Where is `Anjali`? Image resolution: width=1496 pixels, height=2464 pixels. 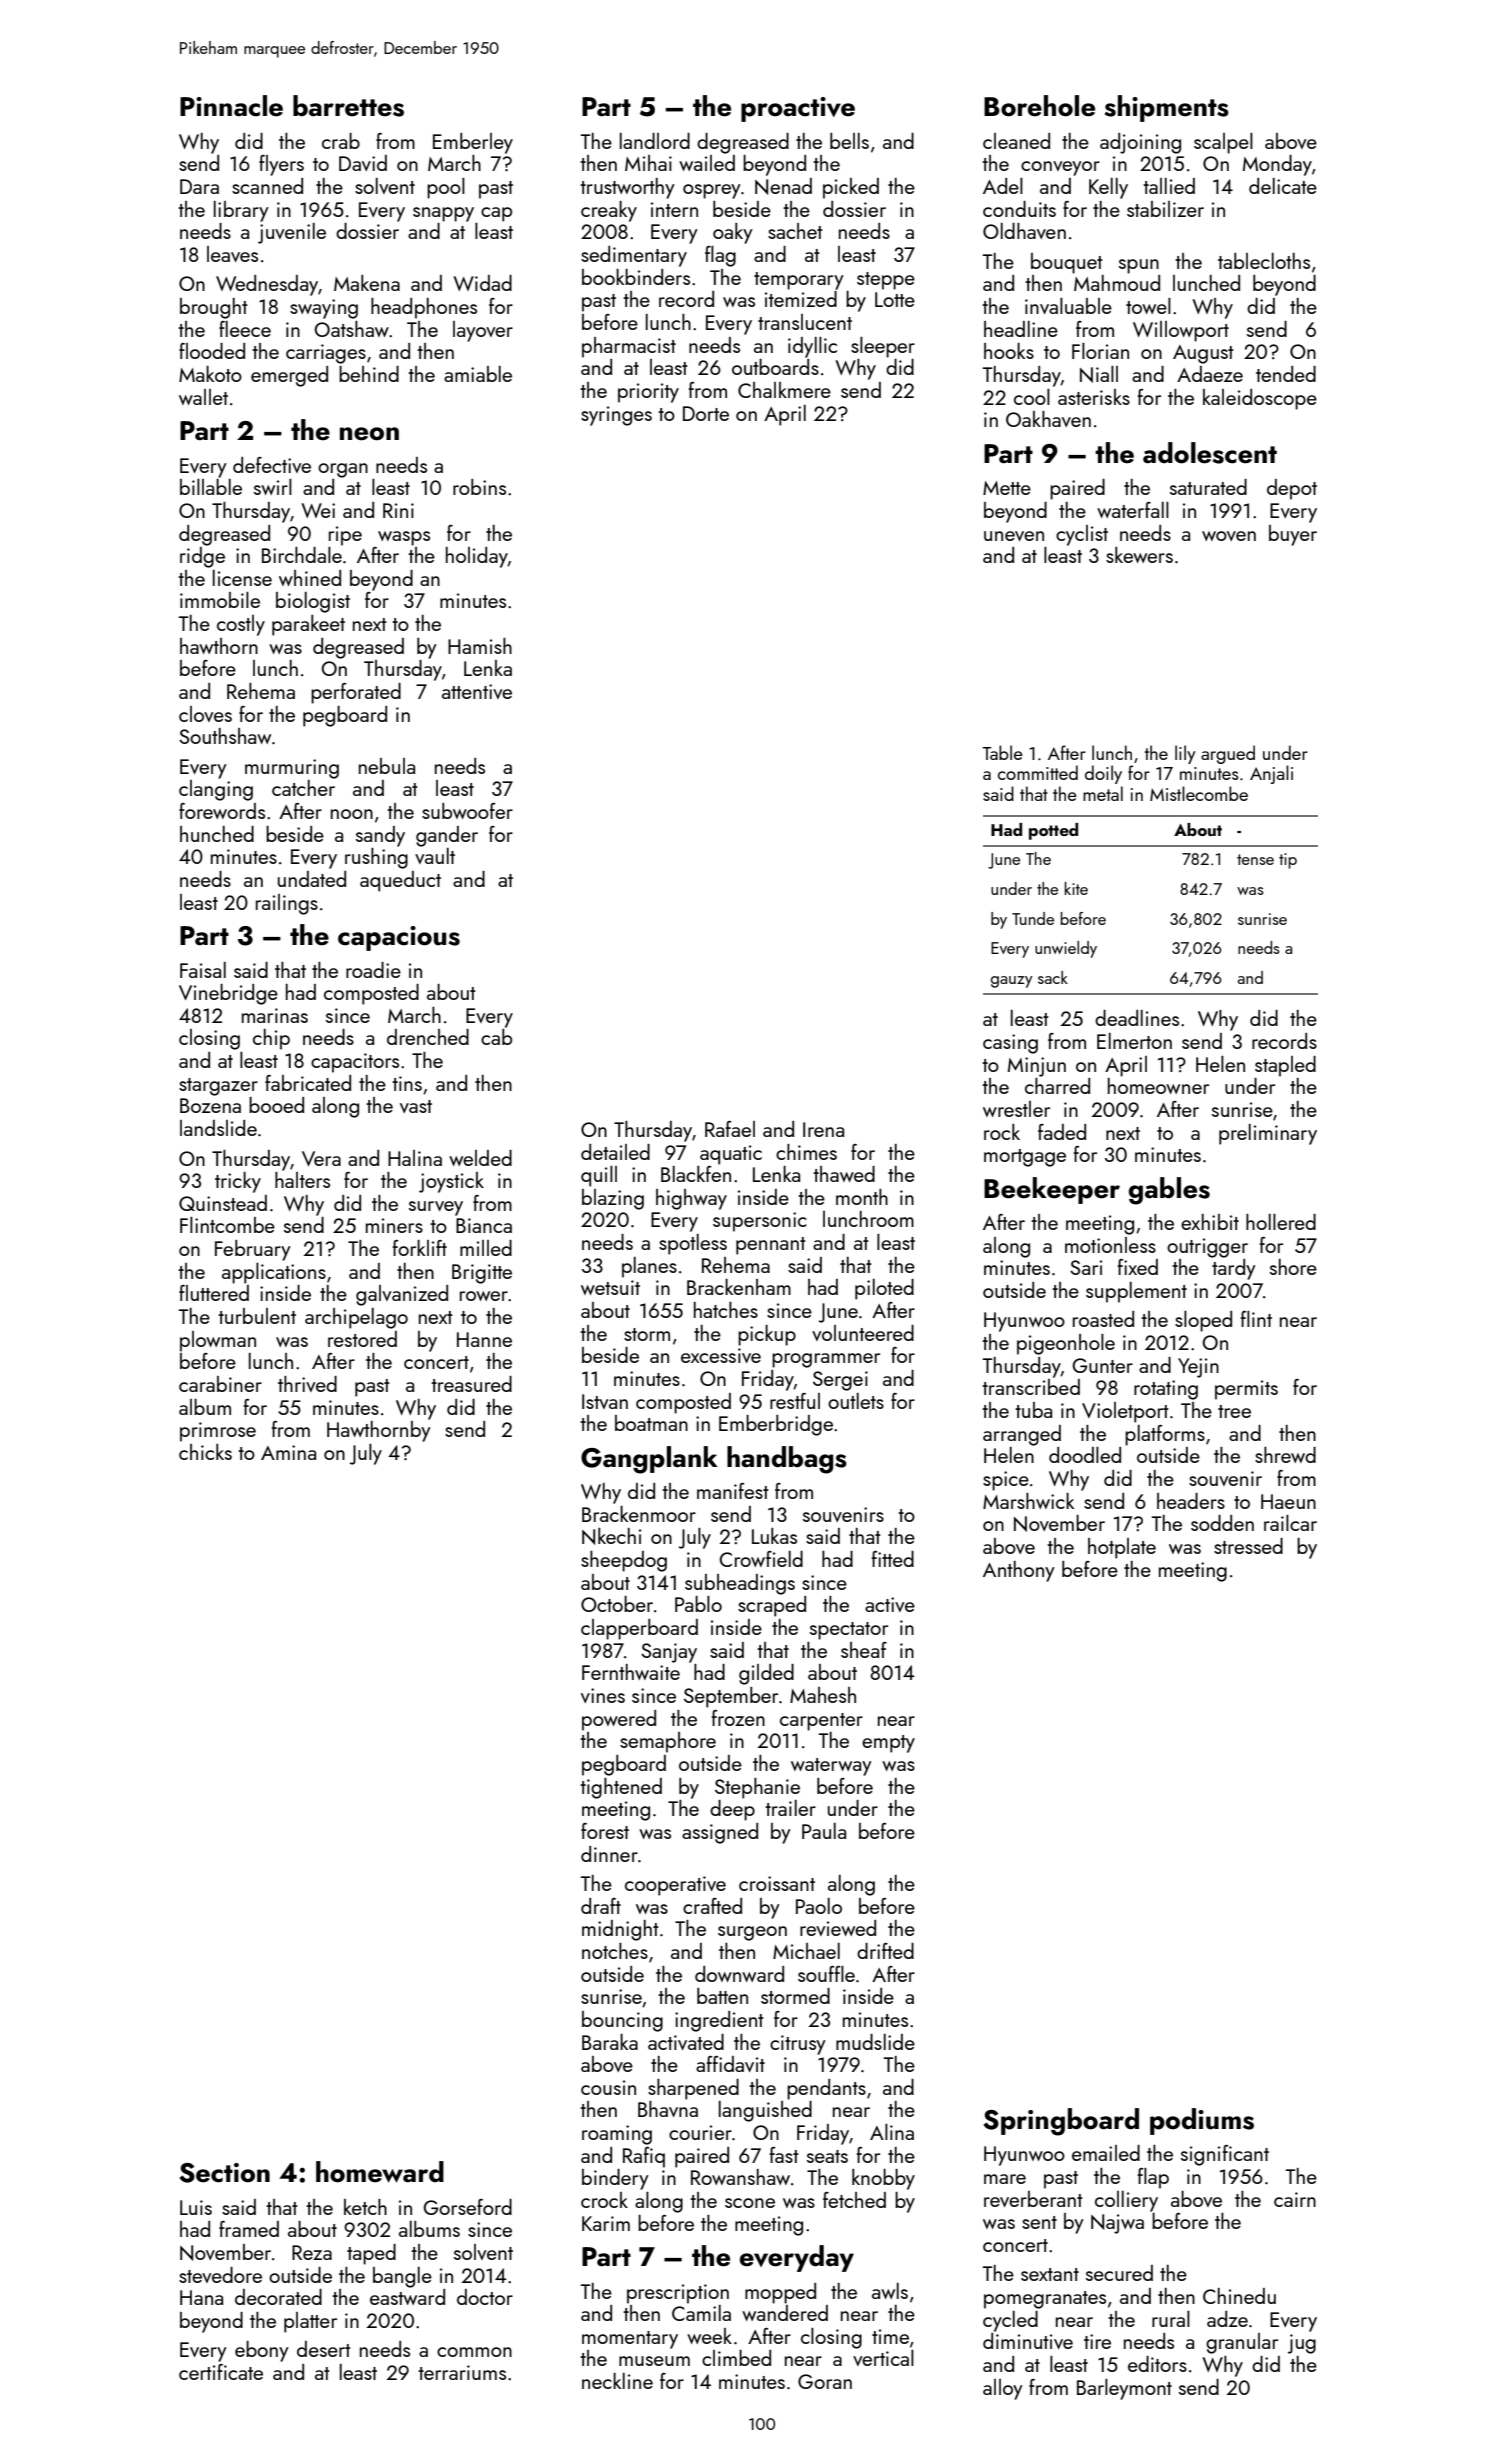
Anjali is located at coordinates (1271, 774).
